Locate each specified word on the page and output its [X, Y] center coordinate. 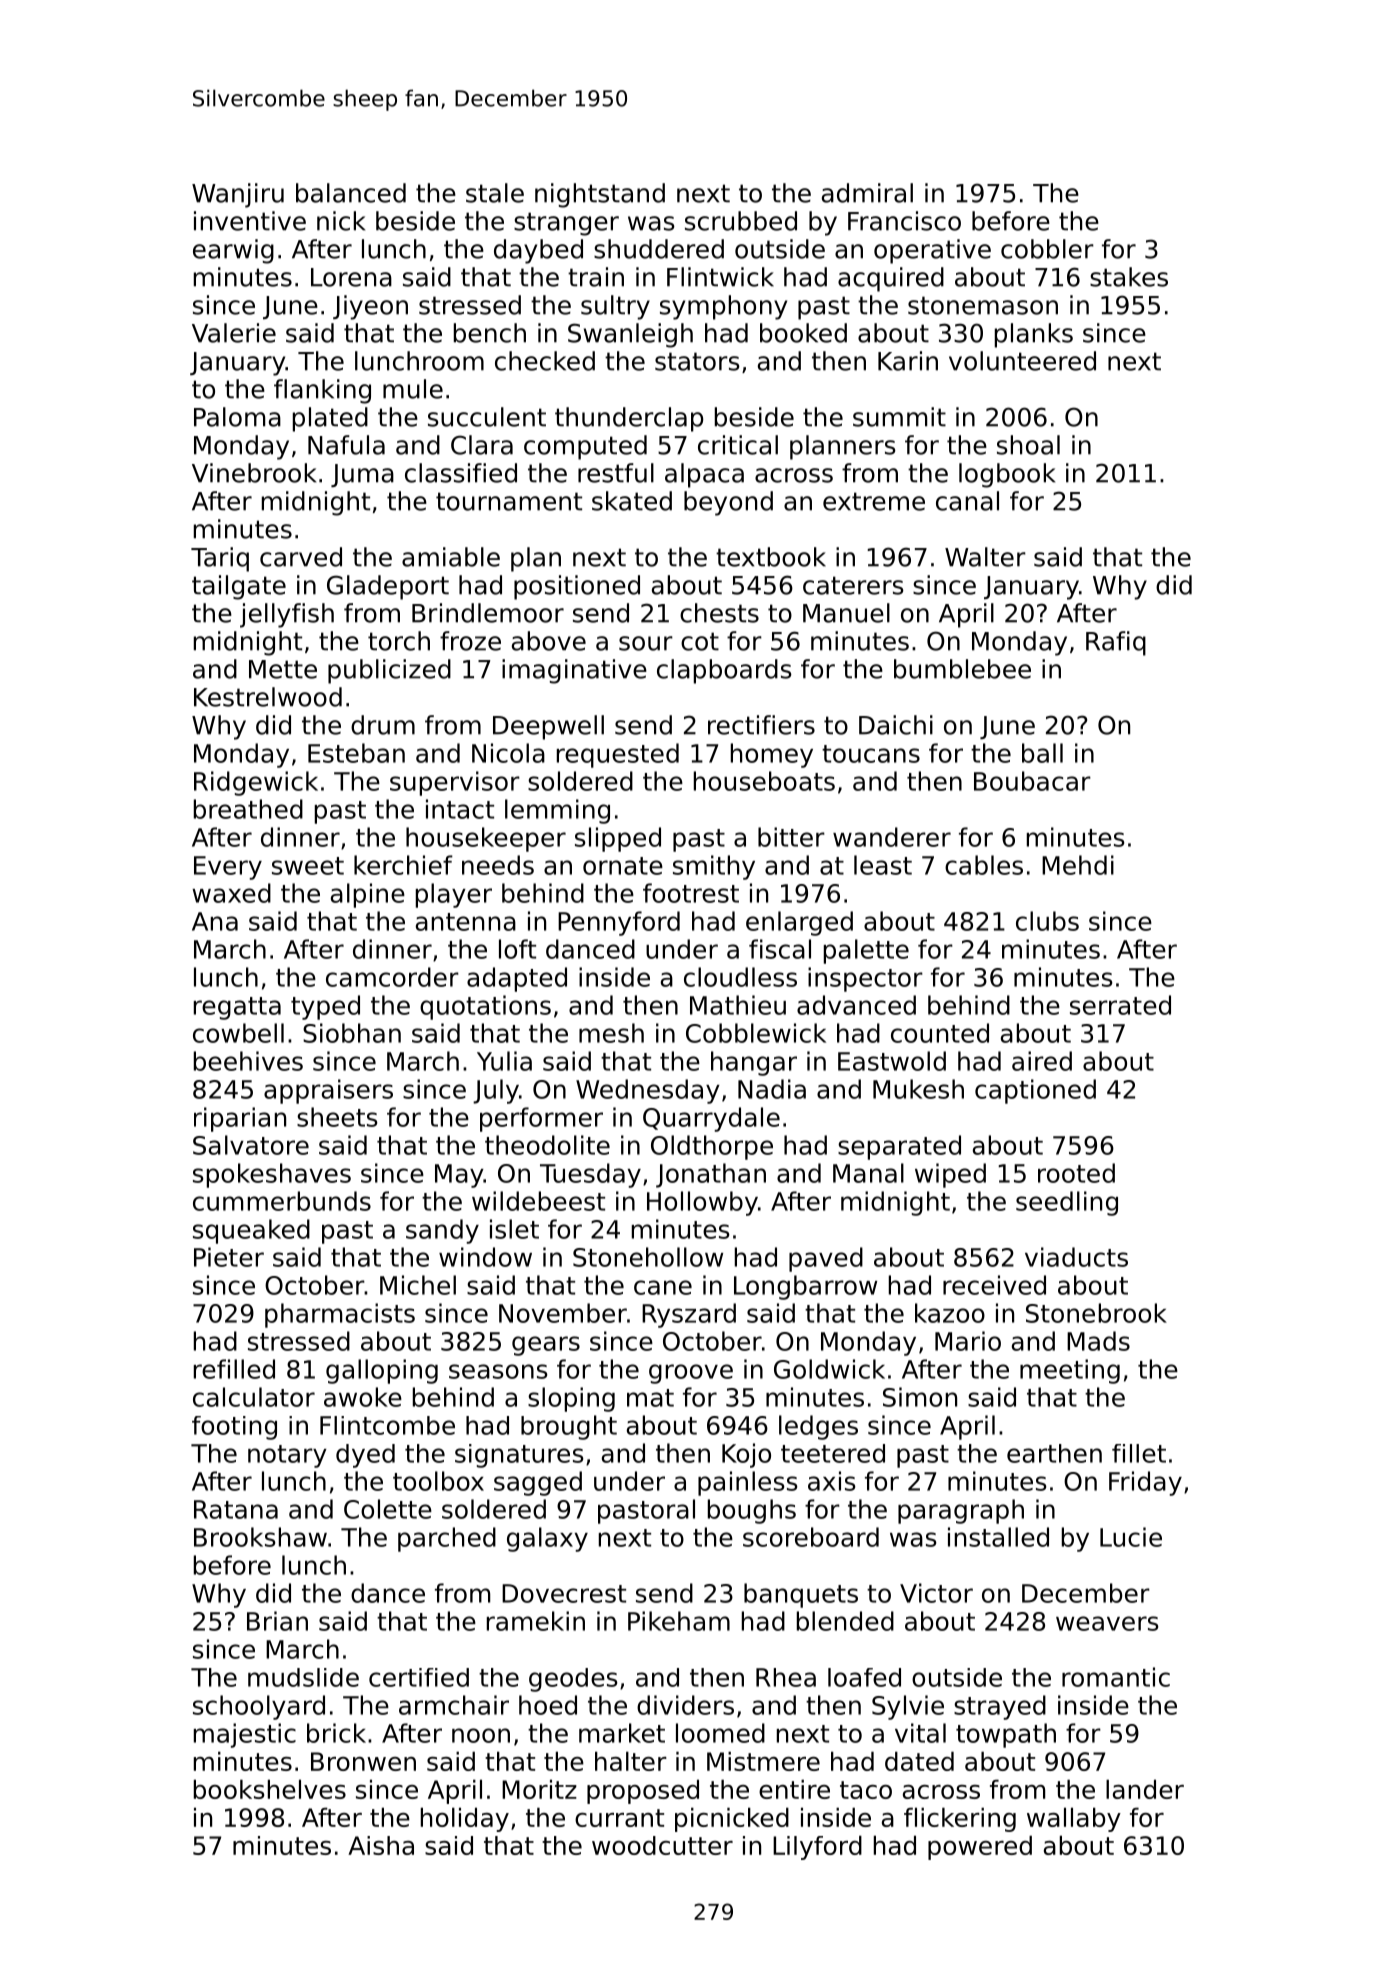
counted [940, 1033]
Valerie [234, 333]
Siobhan [352, 1033]
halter [631, 1761]
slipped [618, 839]
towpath [1006, 1735]
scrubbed [741, 221]
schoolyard [259, 1707]
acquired [891, 279]
